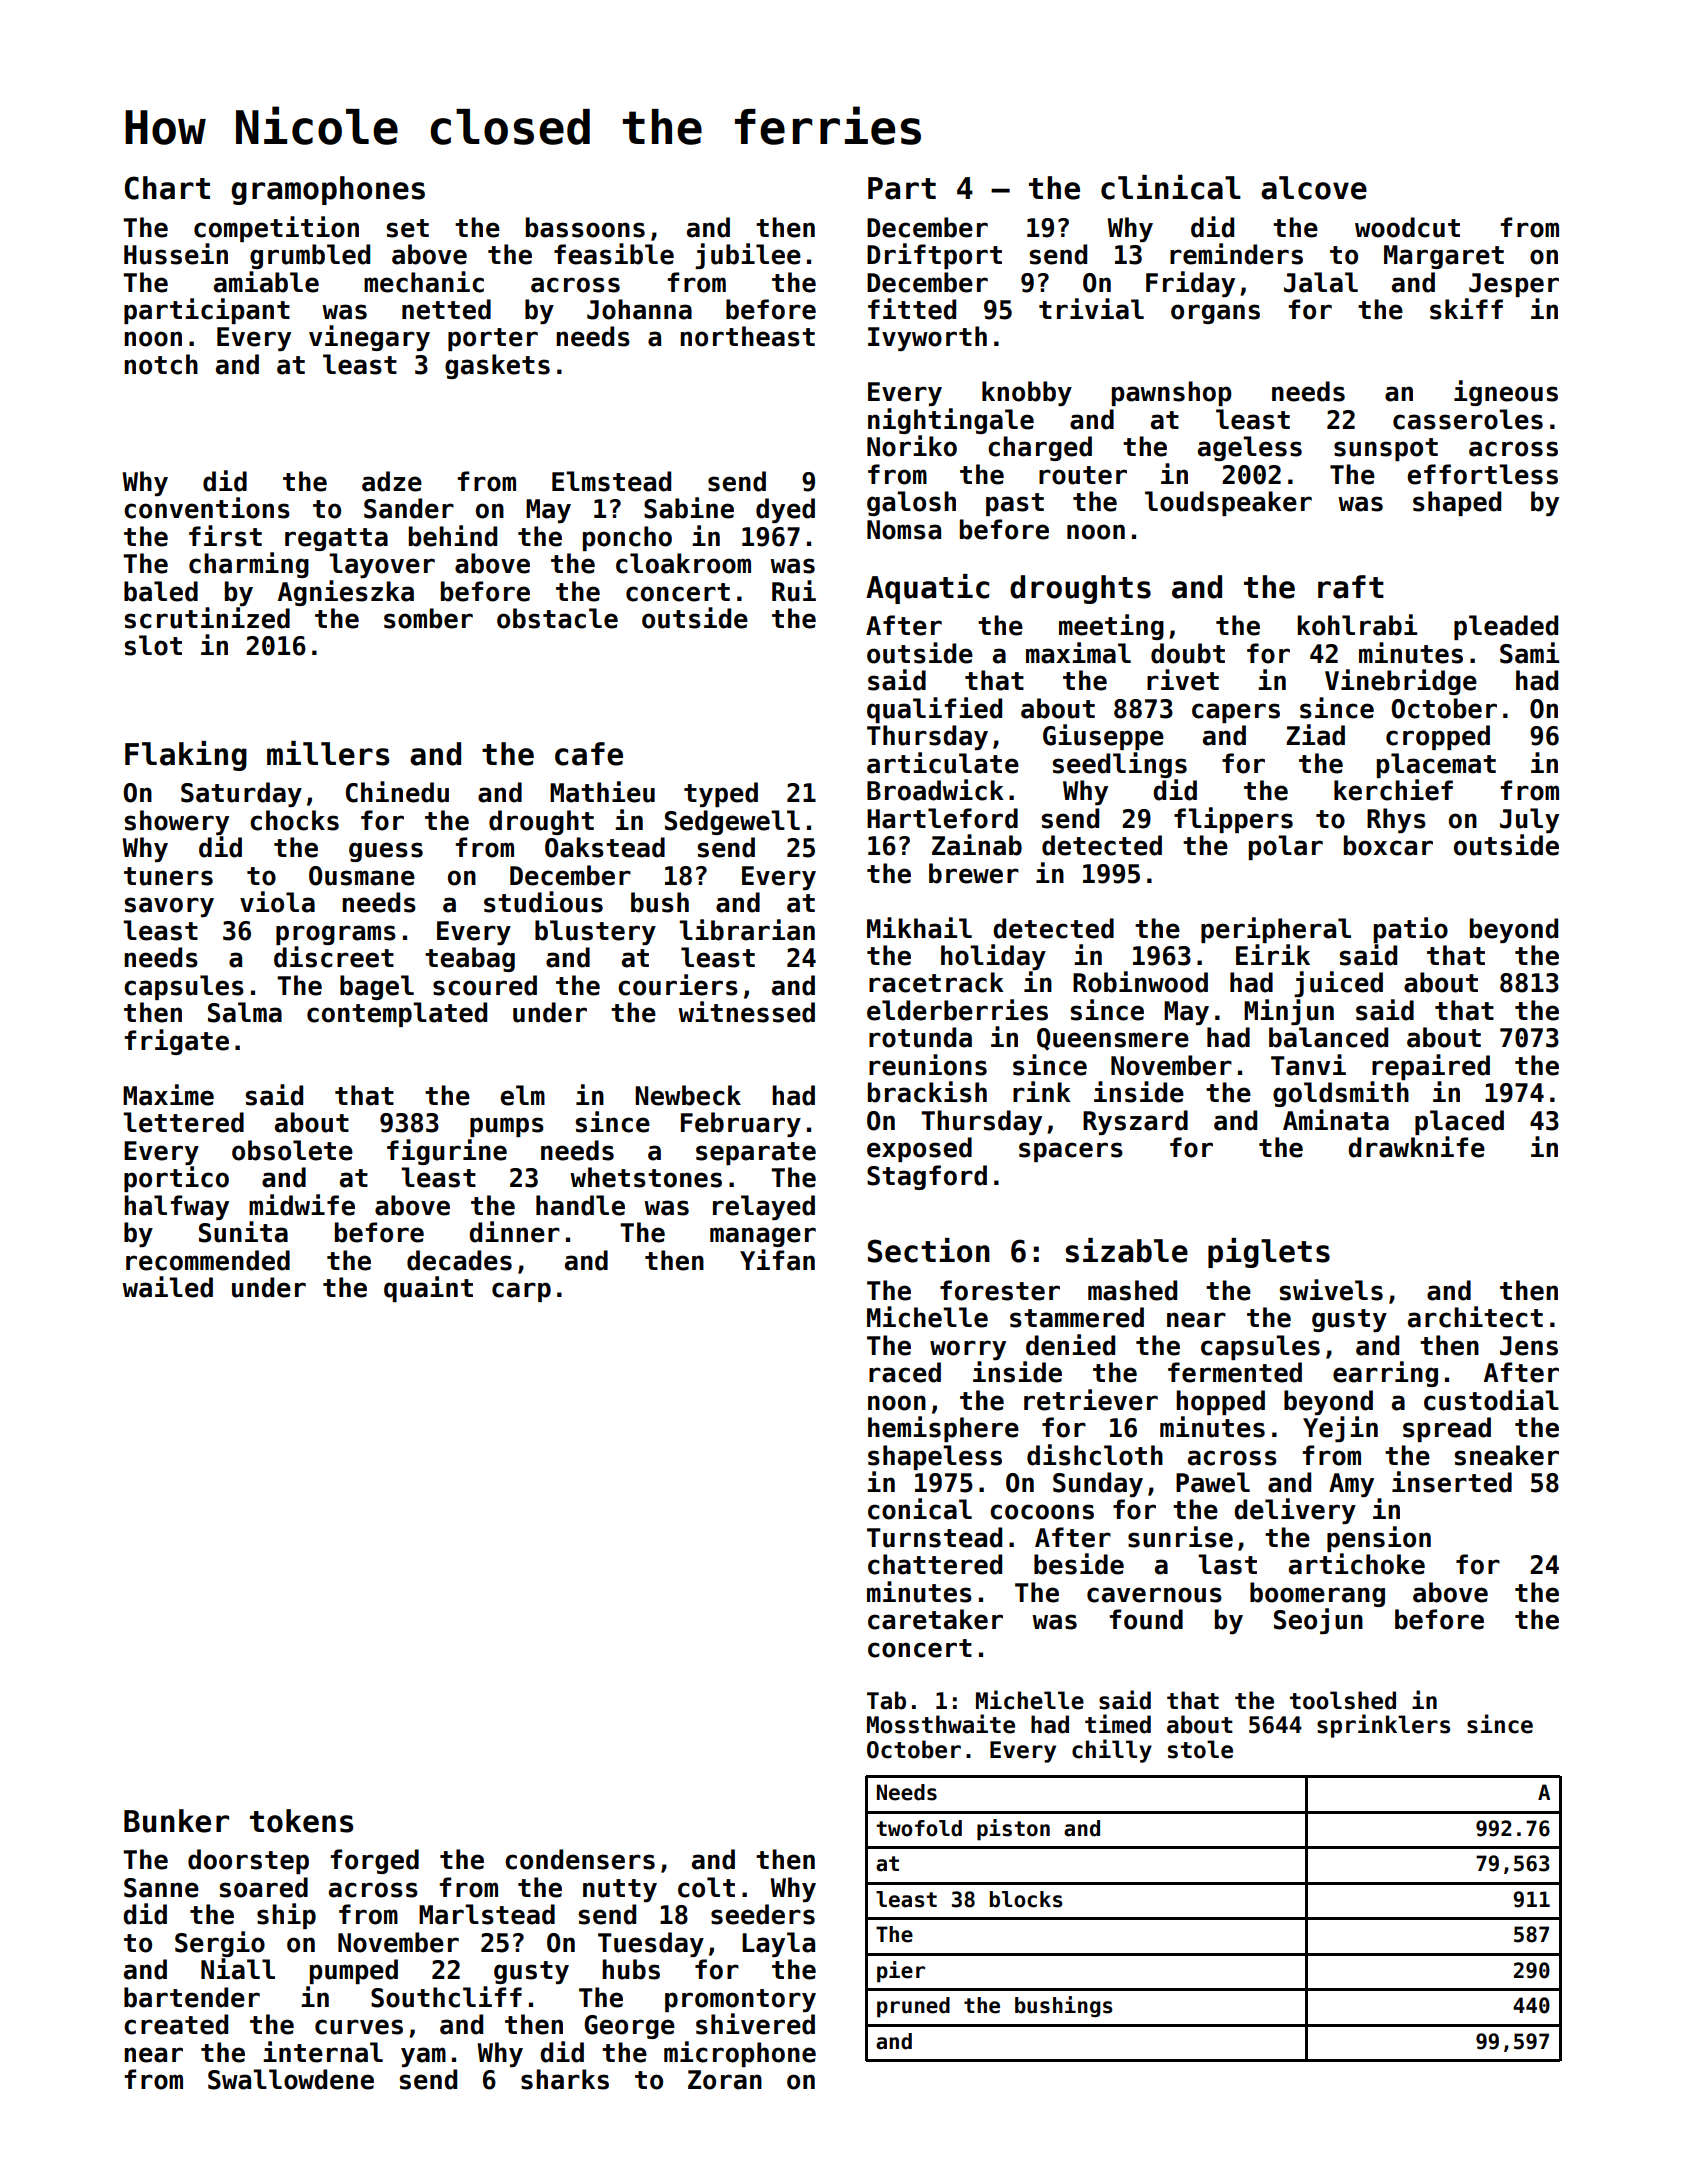 Image resolution: width=1683 pixels, height=2178 pixels. I want to click on shaped, so click(1457, 503).
